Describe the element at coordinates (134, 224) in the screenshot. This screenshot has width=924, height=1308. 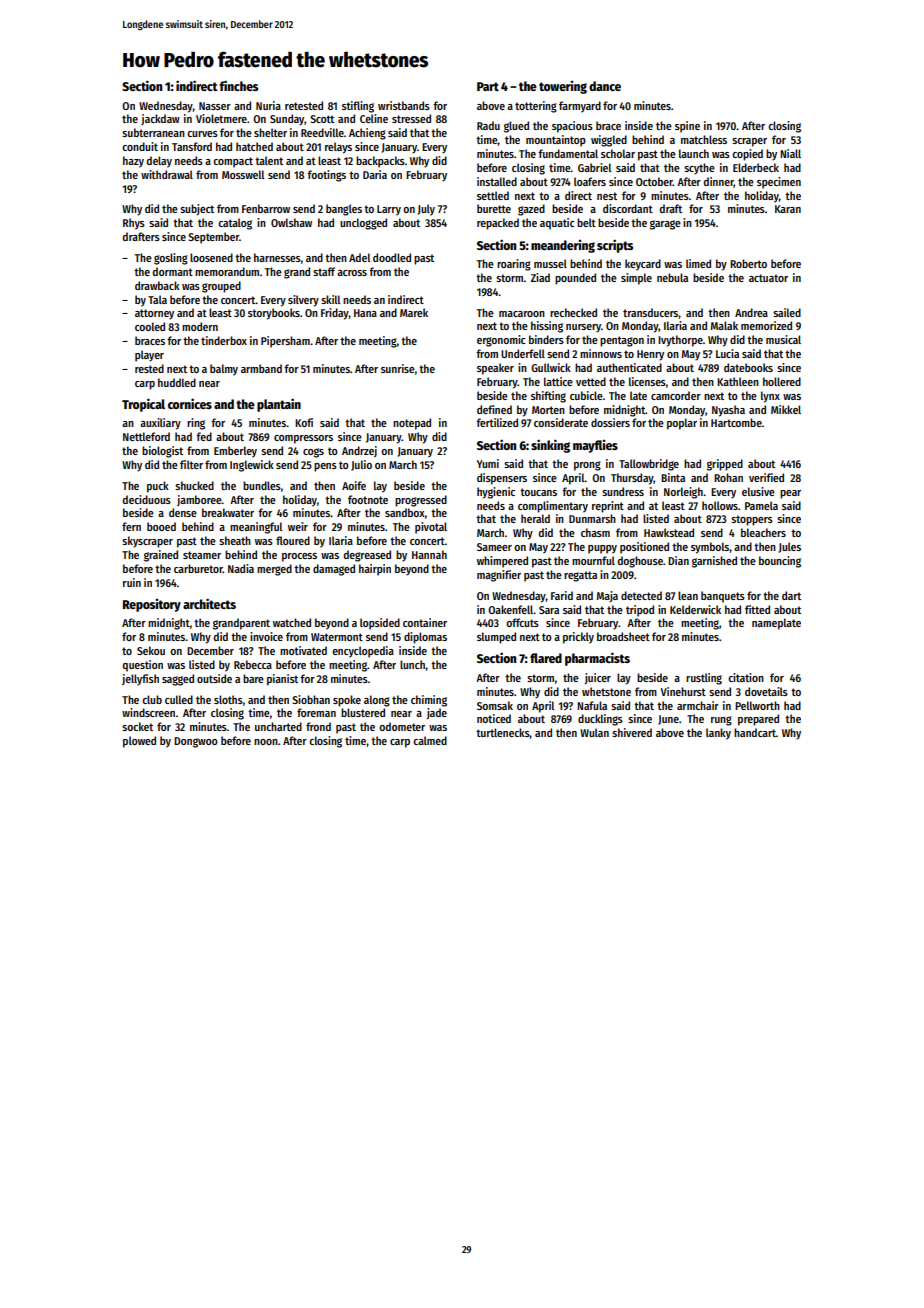
I see `Rhys` at that location.
